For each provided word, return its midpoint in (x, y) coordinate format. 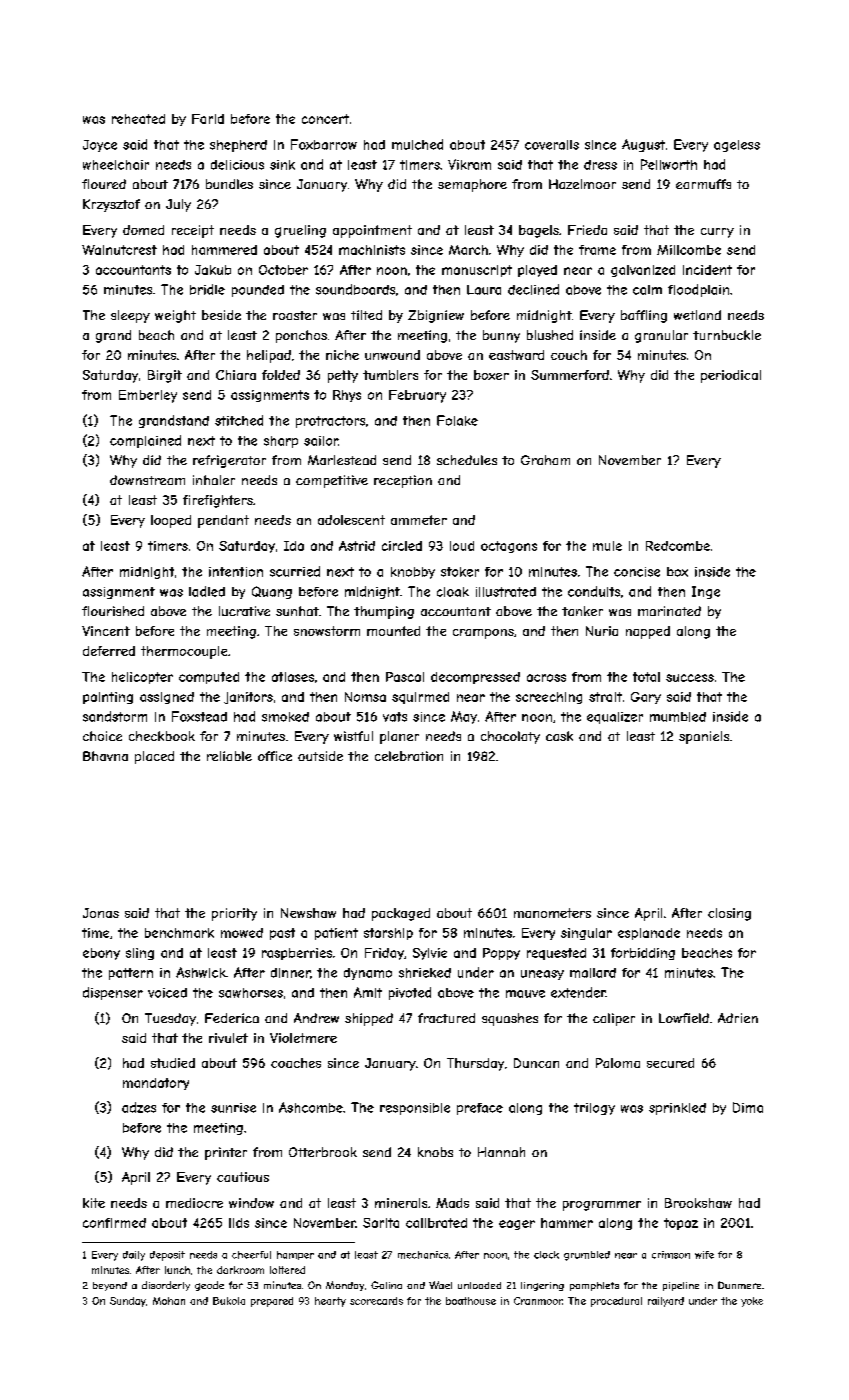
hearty (330, 1302)
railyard (666, 1302)
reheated (138, 119)
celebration (409, 756)
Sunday (128, 1302)
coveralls (552, 145)
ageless (737, 146)
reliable (229, 756)
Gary (646, 698)
